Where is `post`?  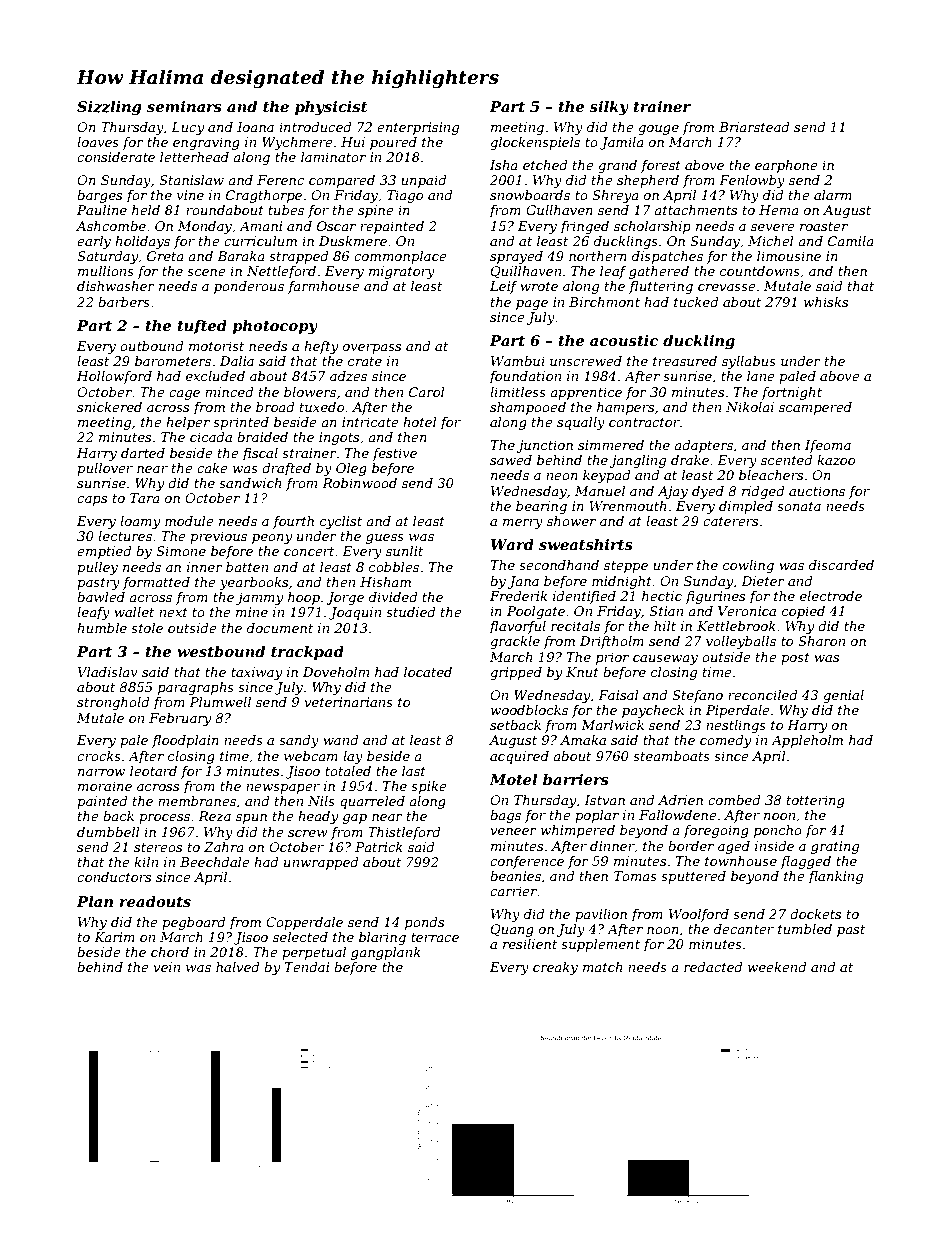 post is located at coordinates (795, 659).
